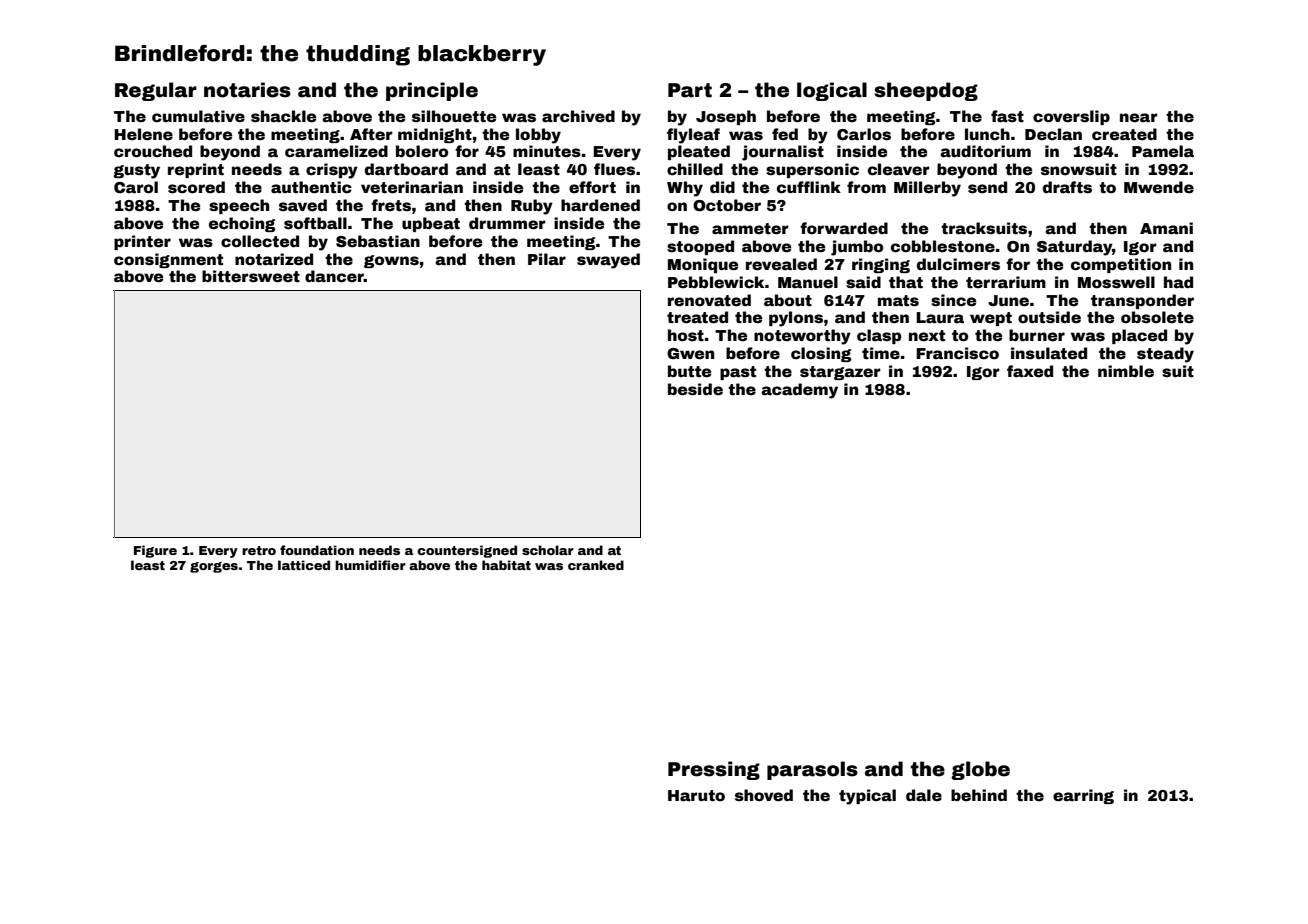 The image size is (1308, 924). I want to click on sheepdog, so click(926, 91).
